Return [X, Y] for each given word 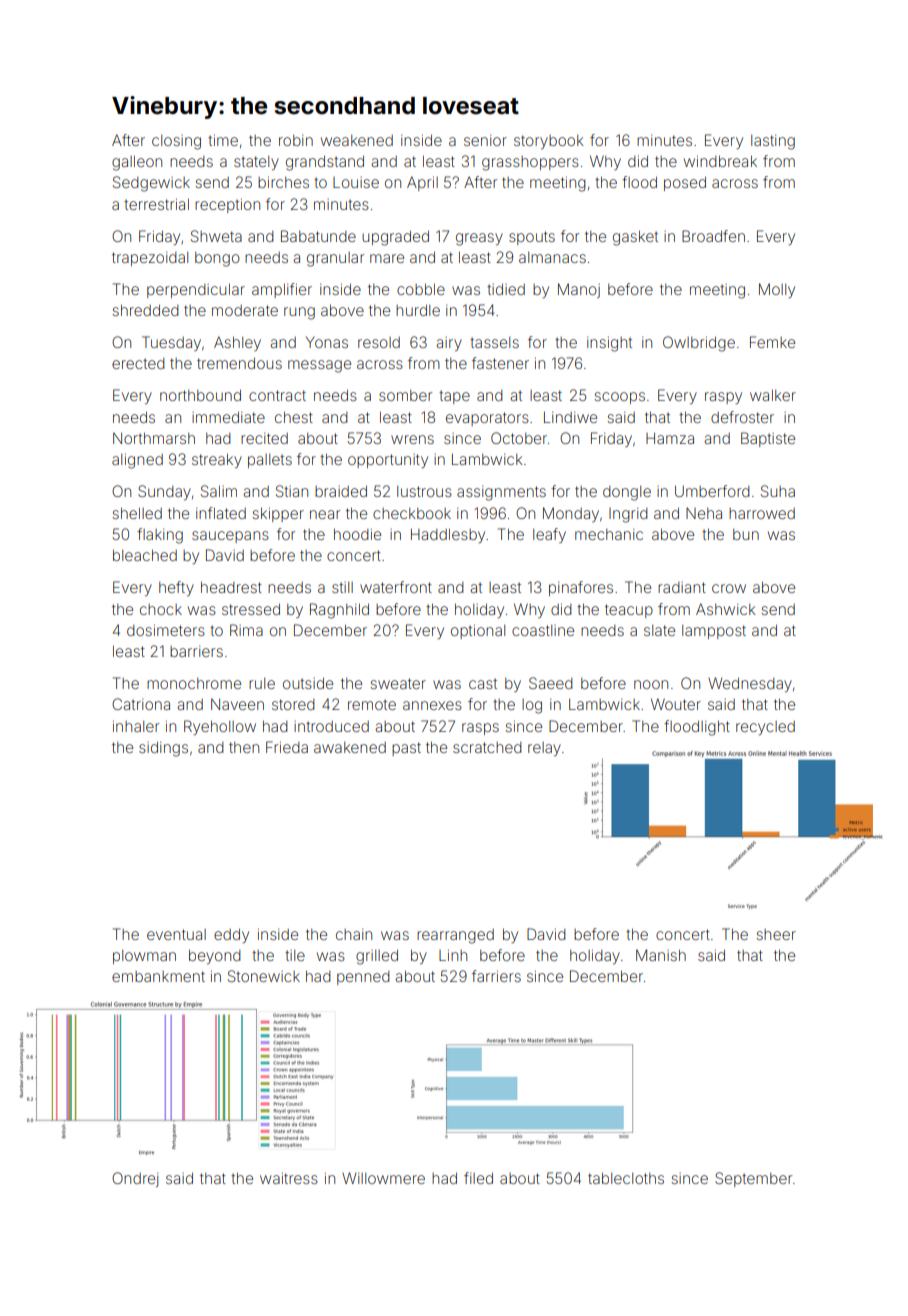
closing [176, 142]
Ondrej [135, 1179]
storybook [548, 142]
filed [478, 1178]
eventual [176, 934]
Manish [661, 955]
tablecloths [626, 1178]
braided [341, 491]
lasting [773, 142]
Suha [778, 491]
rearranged [455, 936]
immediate [228, 417]
